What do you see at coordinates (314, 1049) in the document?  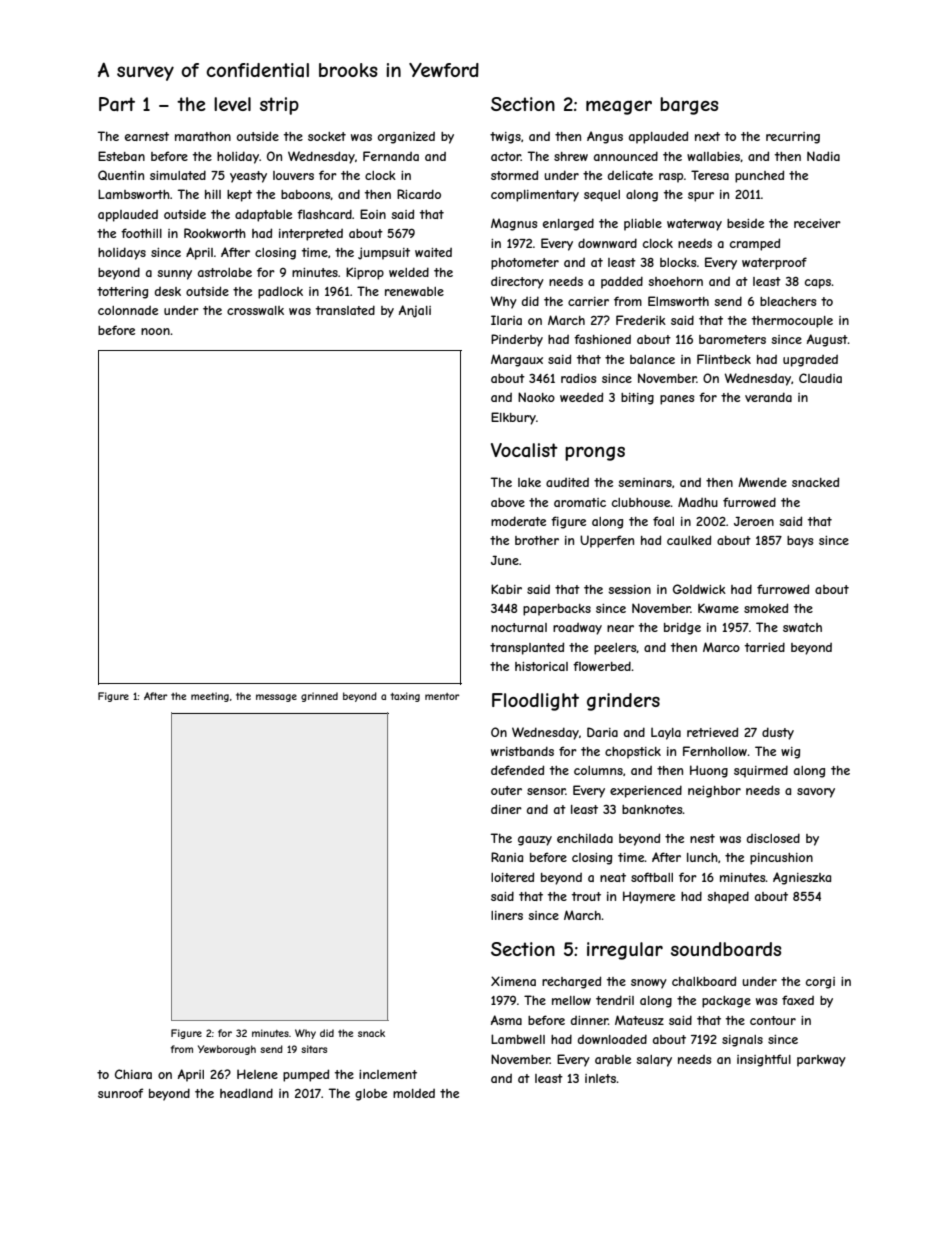 I see `sitars` at bounding box center [314, 1049].
